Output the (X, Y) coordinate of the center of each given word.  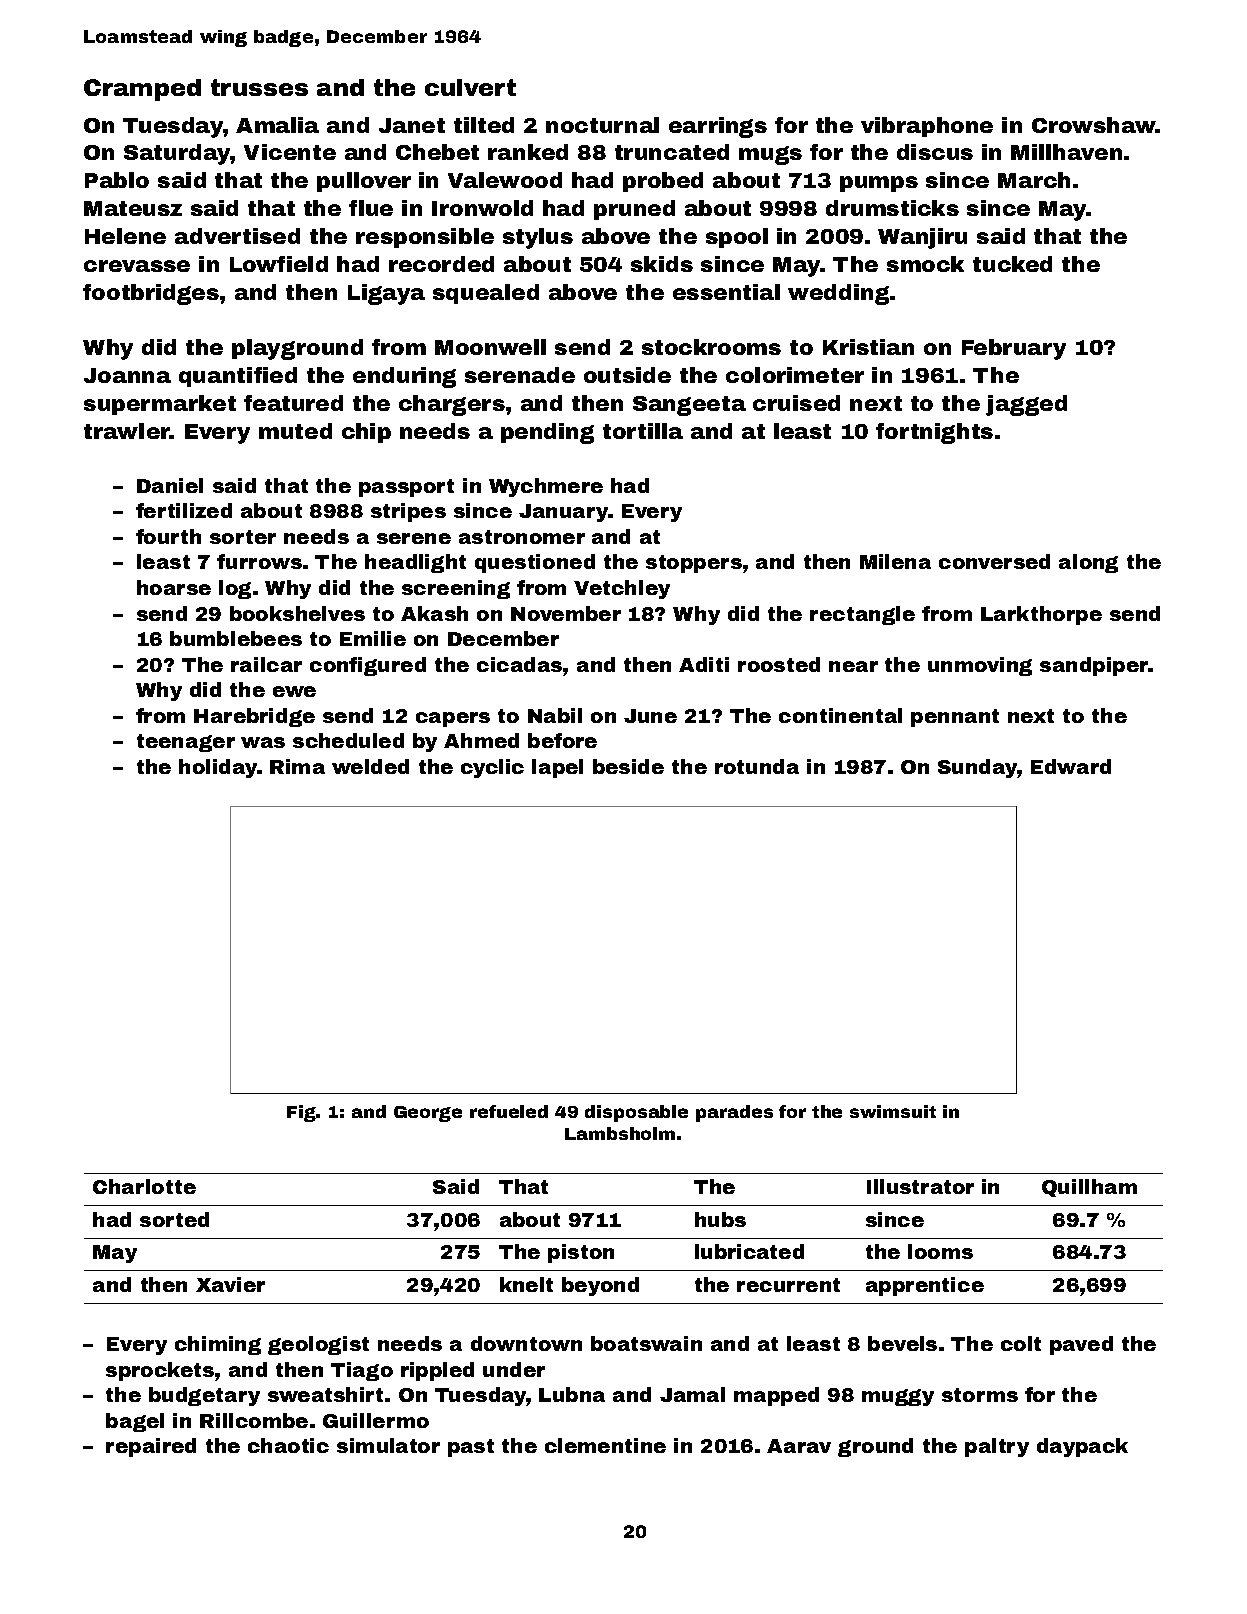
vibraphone (927, 127)
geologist (318, 1345)
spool (737, 238)
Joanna (127, 375)
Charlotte (144, 1186)
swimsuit (893, 1111)
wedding (838, 294)
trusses (259, 87)
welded (370, 766)
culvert (470, 87)
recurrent (788, 1285)
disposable (636, 1113)
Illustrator (920, 1186)
